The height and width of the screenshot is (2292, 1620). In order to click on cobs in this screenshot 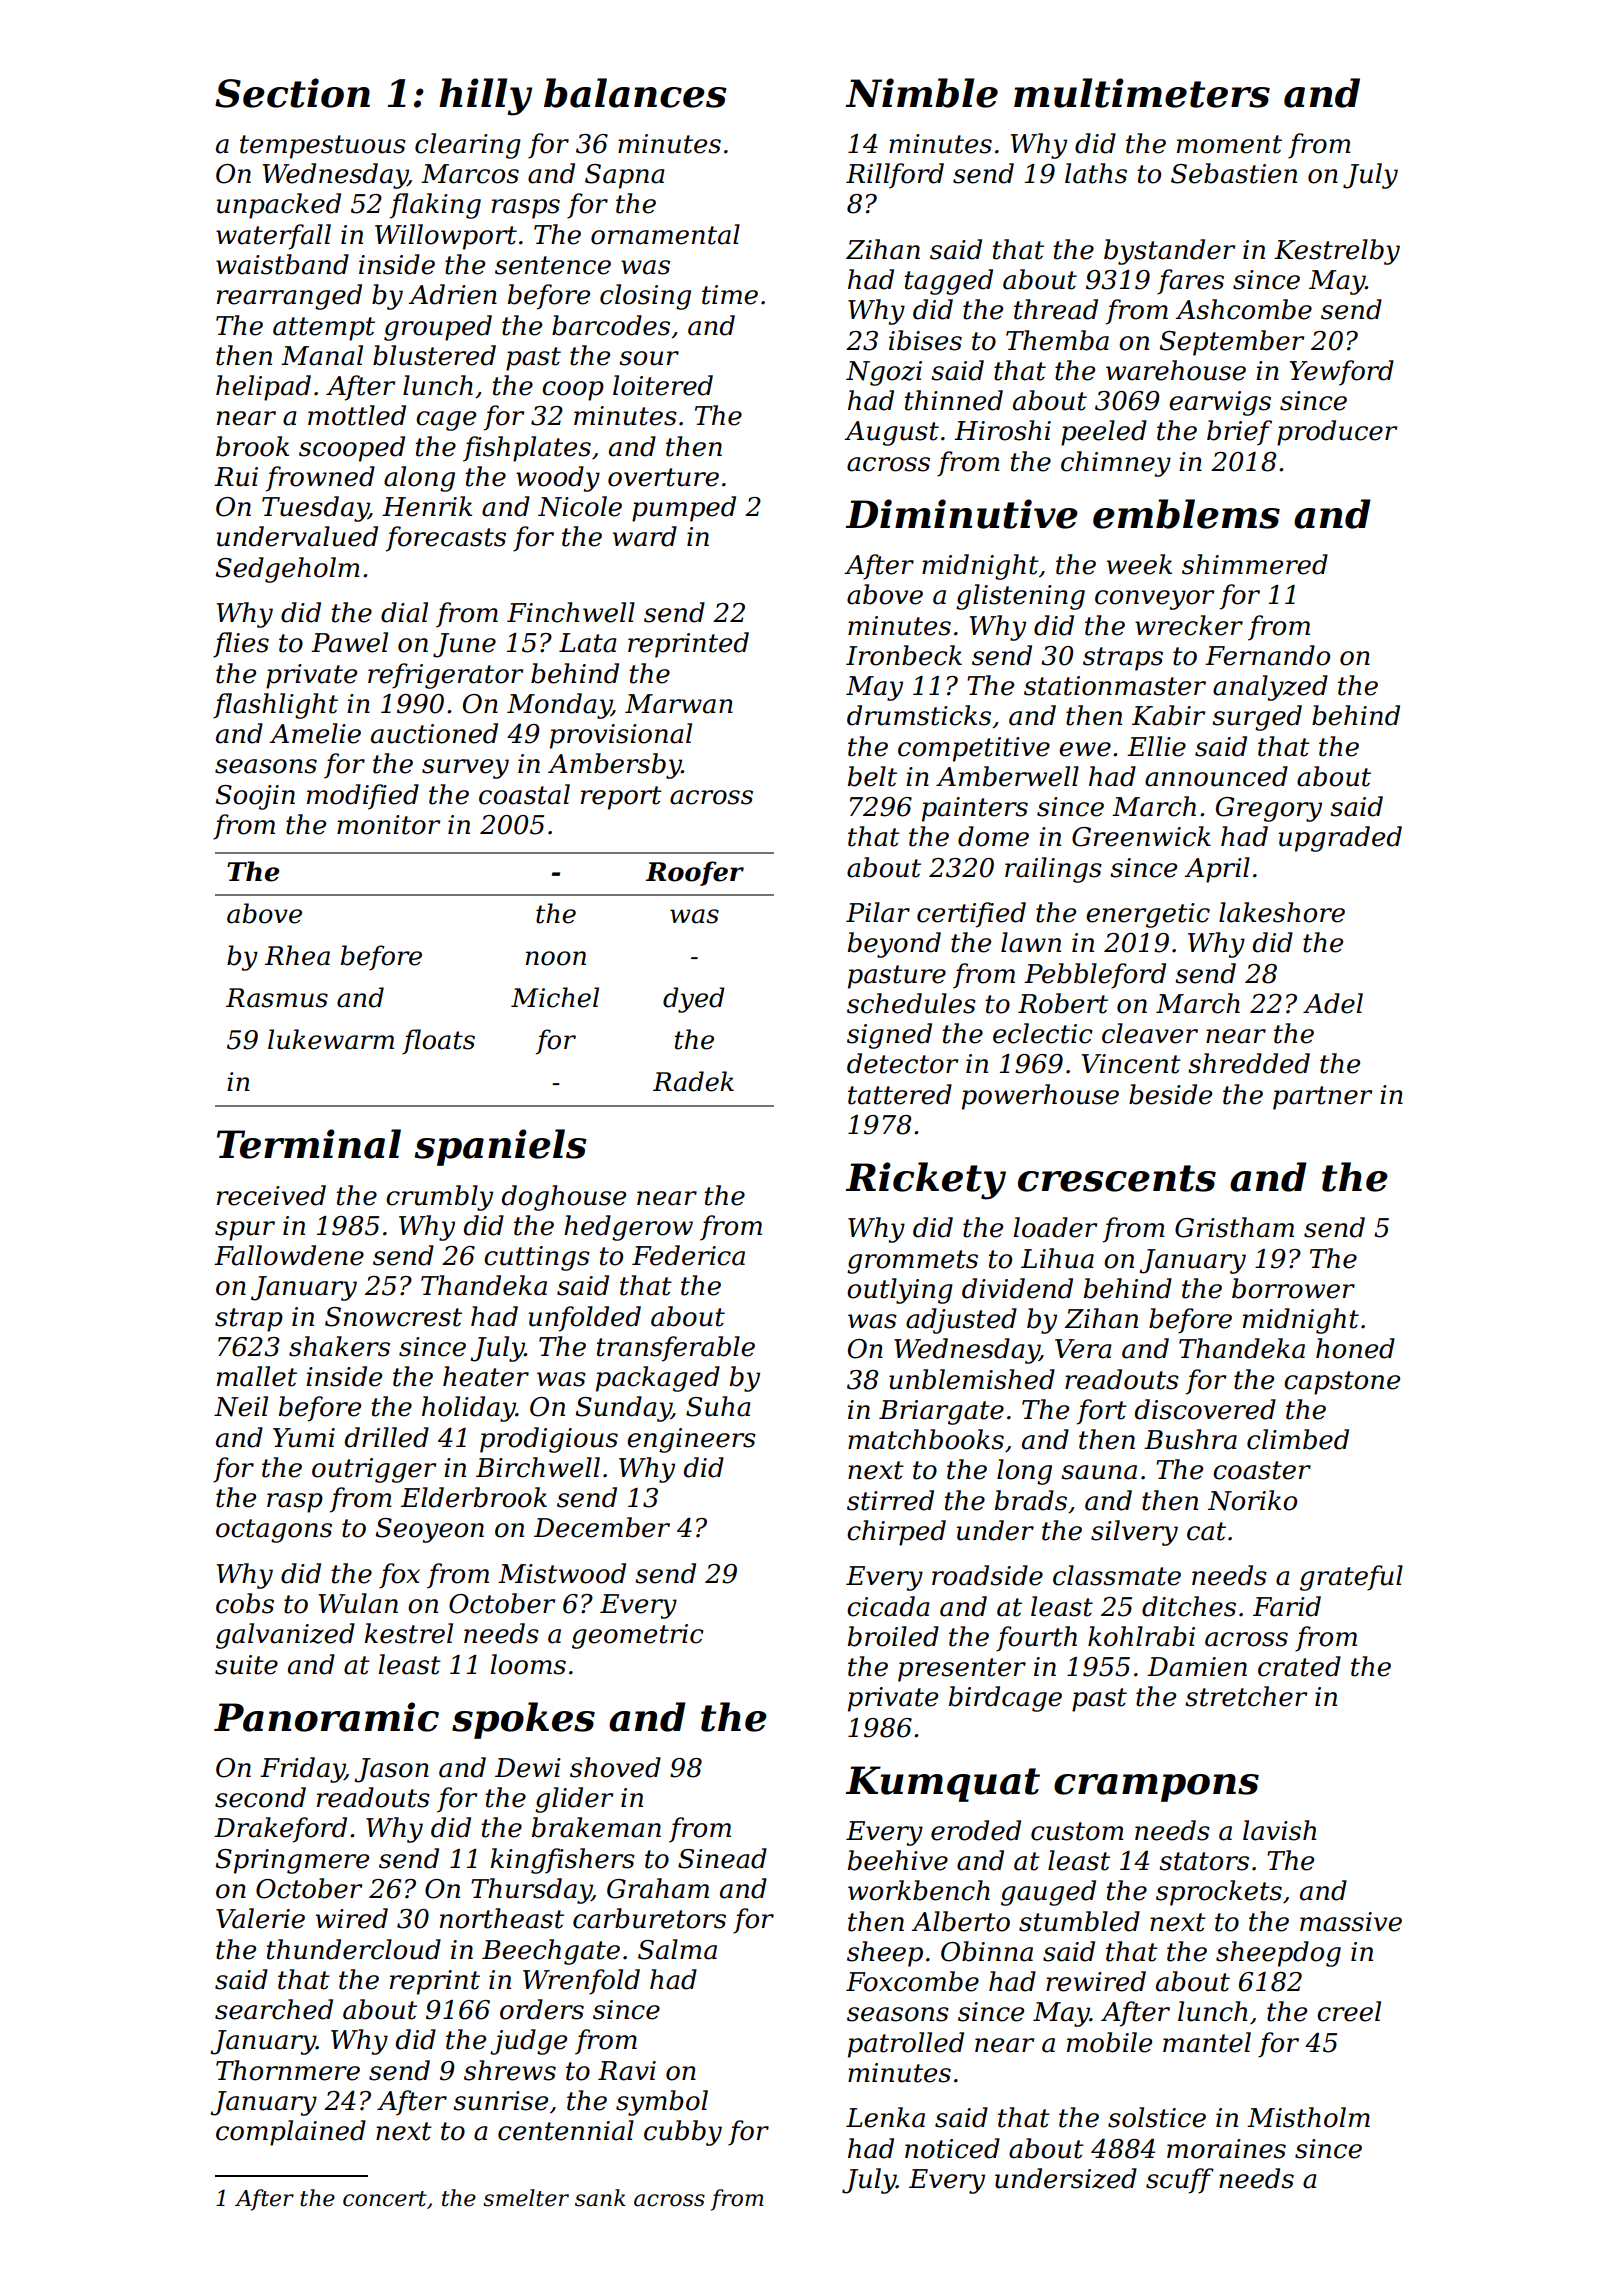, I will do `click(245, 1603)`.
